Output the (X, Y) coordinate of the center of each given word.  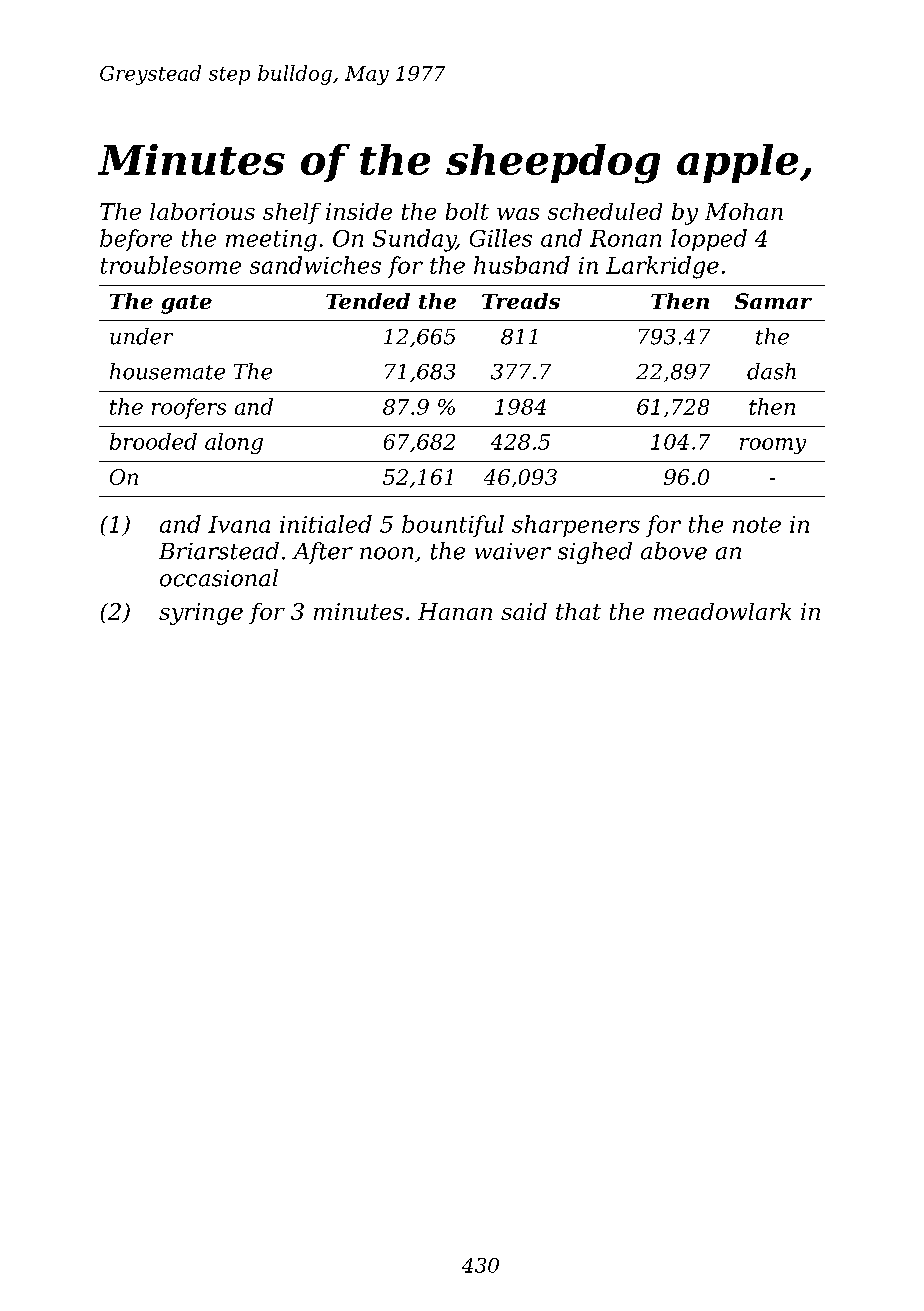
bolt (467, 211)
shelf (292, 213)
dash (771, 371)
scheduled (605, 211)
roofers (189, 408)
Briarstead (219, 551)
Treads (521, 301)
